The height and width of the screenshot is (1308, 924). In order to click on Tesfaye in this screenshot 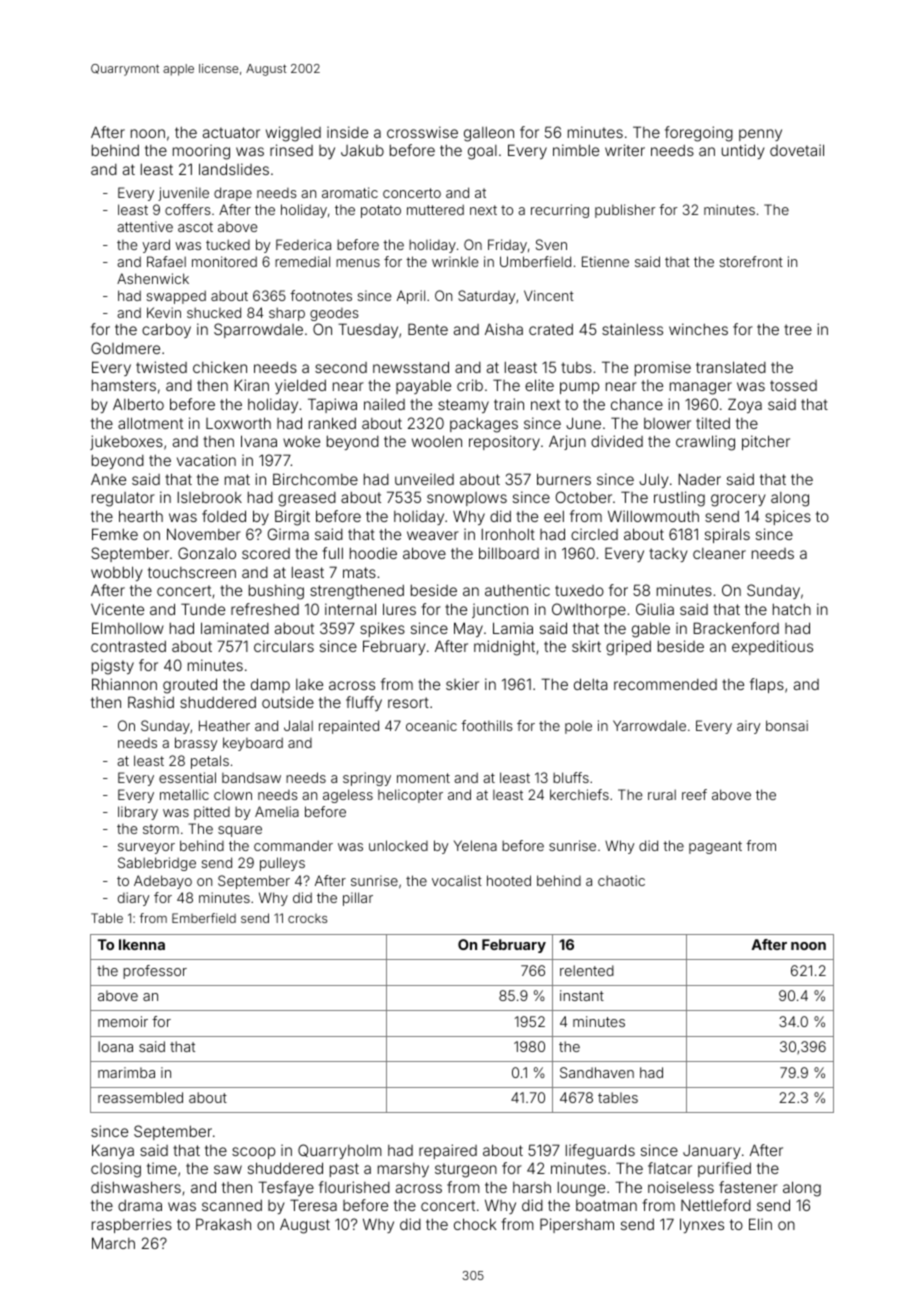, I will do `click(286, 1188)`.
